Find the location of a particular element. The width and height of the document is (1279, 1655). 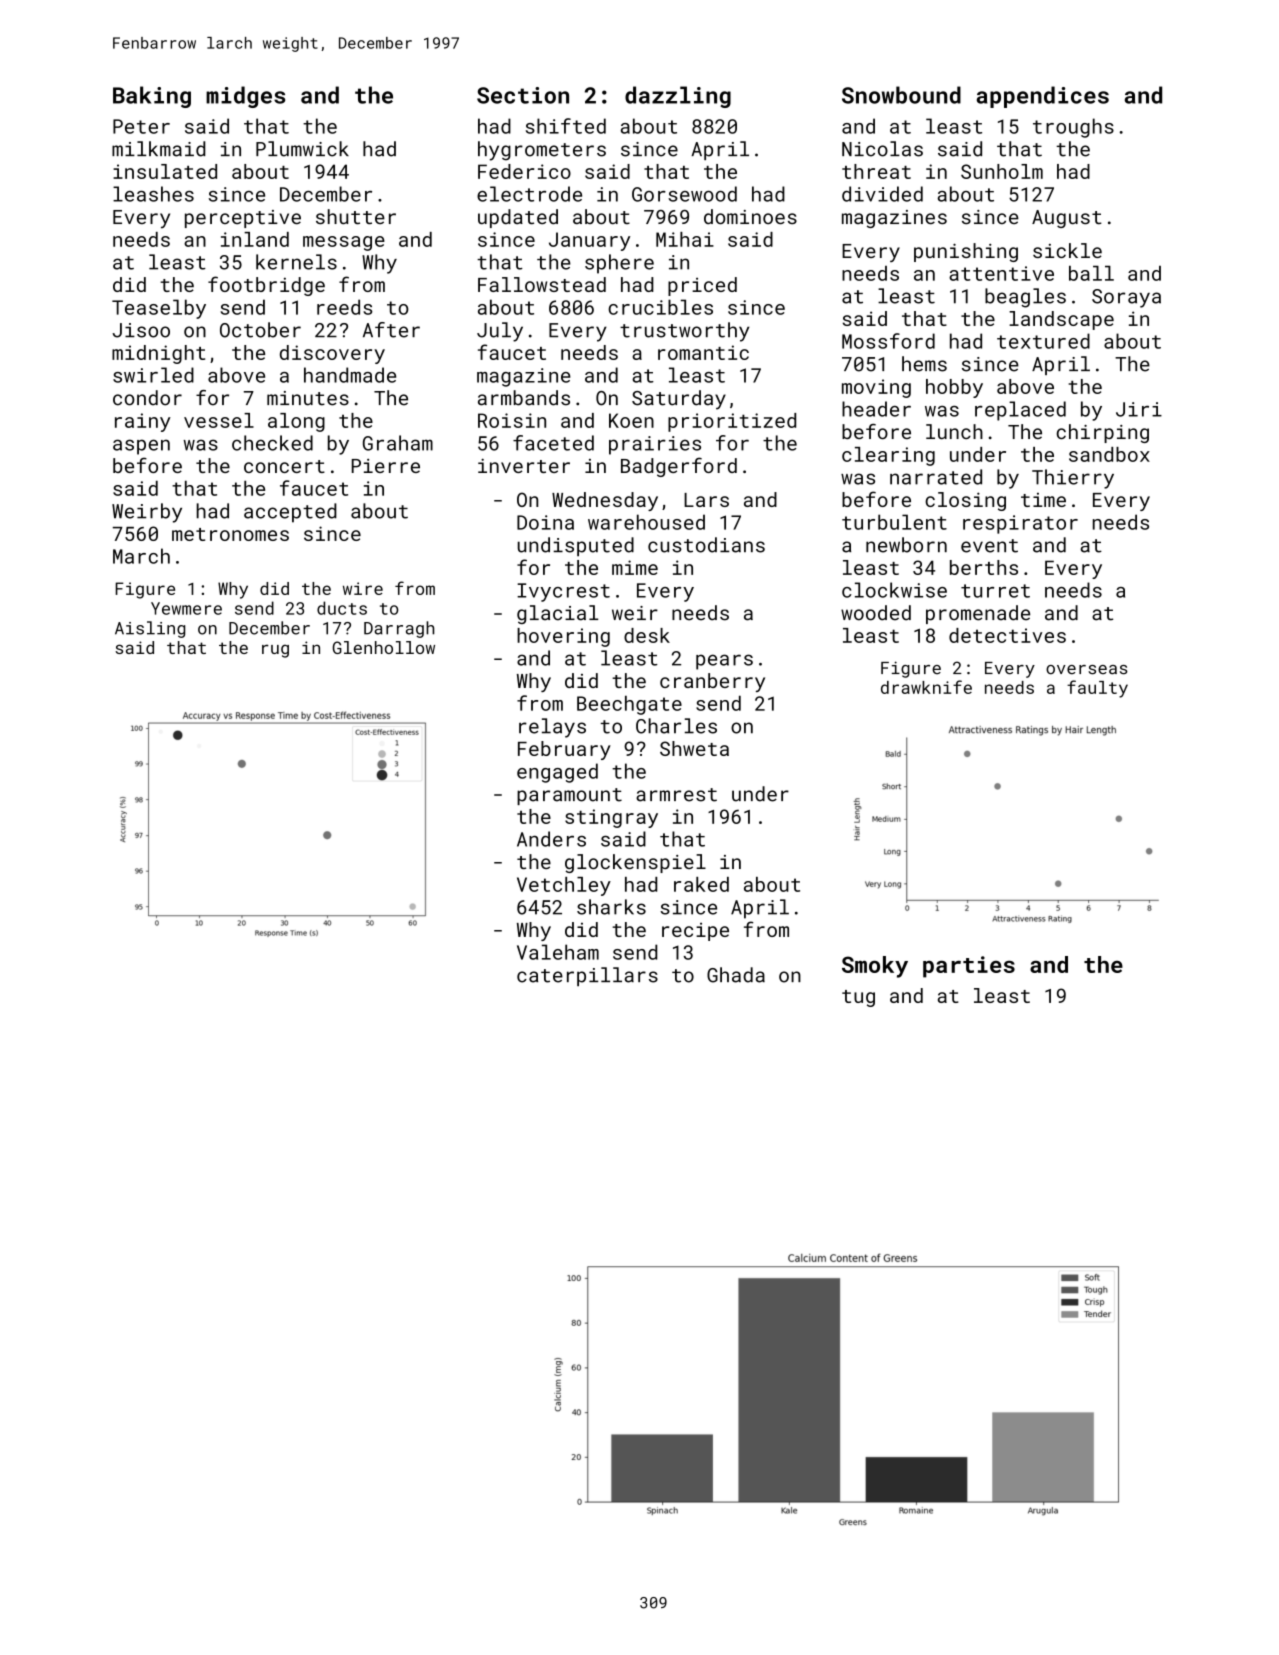

leashes is located at coordinates (153, 194).
